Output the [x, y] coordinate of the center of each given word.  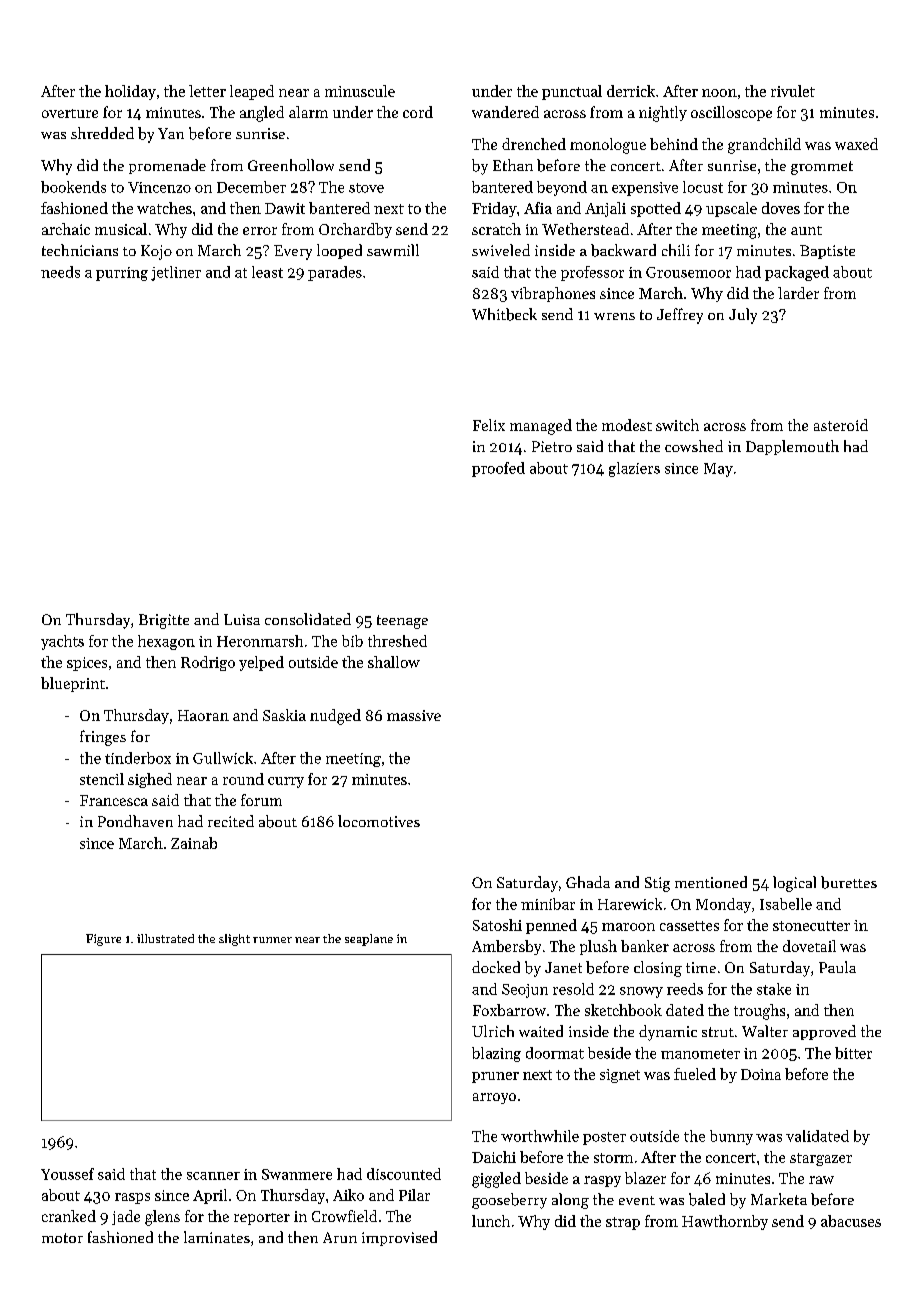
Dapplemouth [792, 447]
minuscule [360, 91]
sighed [150, 780]
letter [207, 91]
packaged [797, 273]
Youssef [67, 1174]
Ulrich [493, 1031]
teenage [402, 622]
